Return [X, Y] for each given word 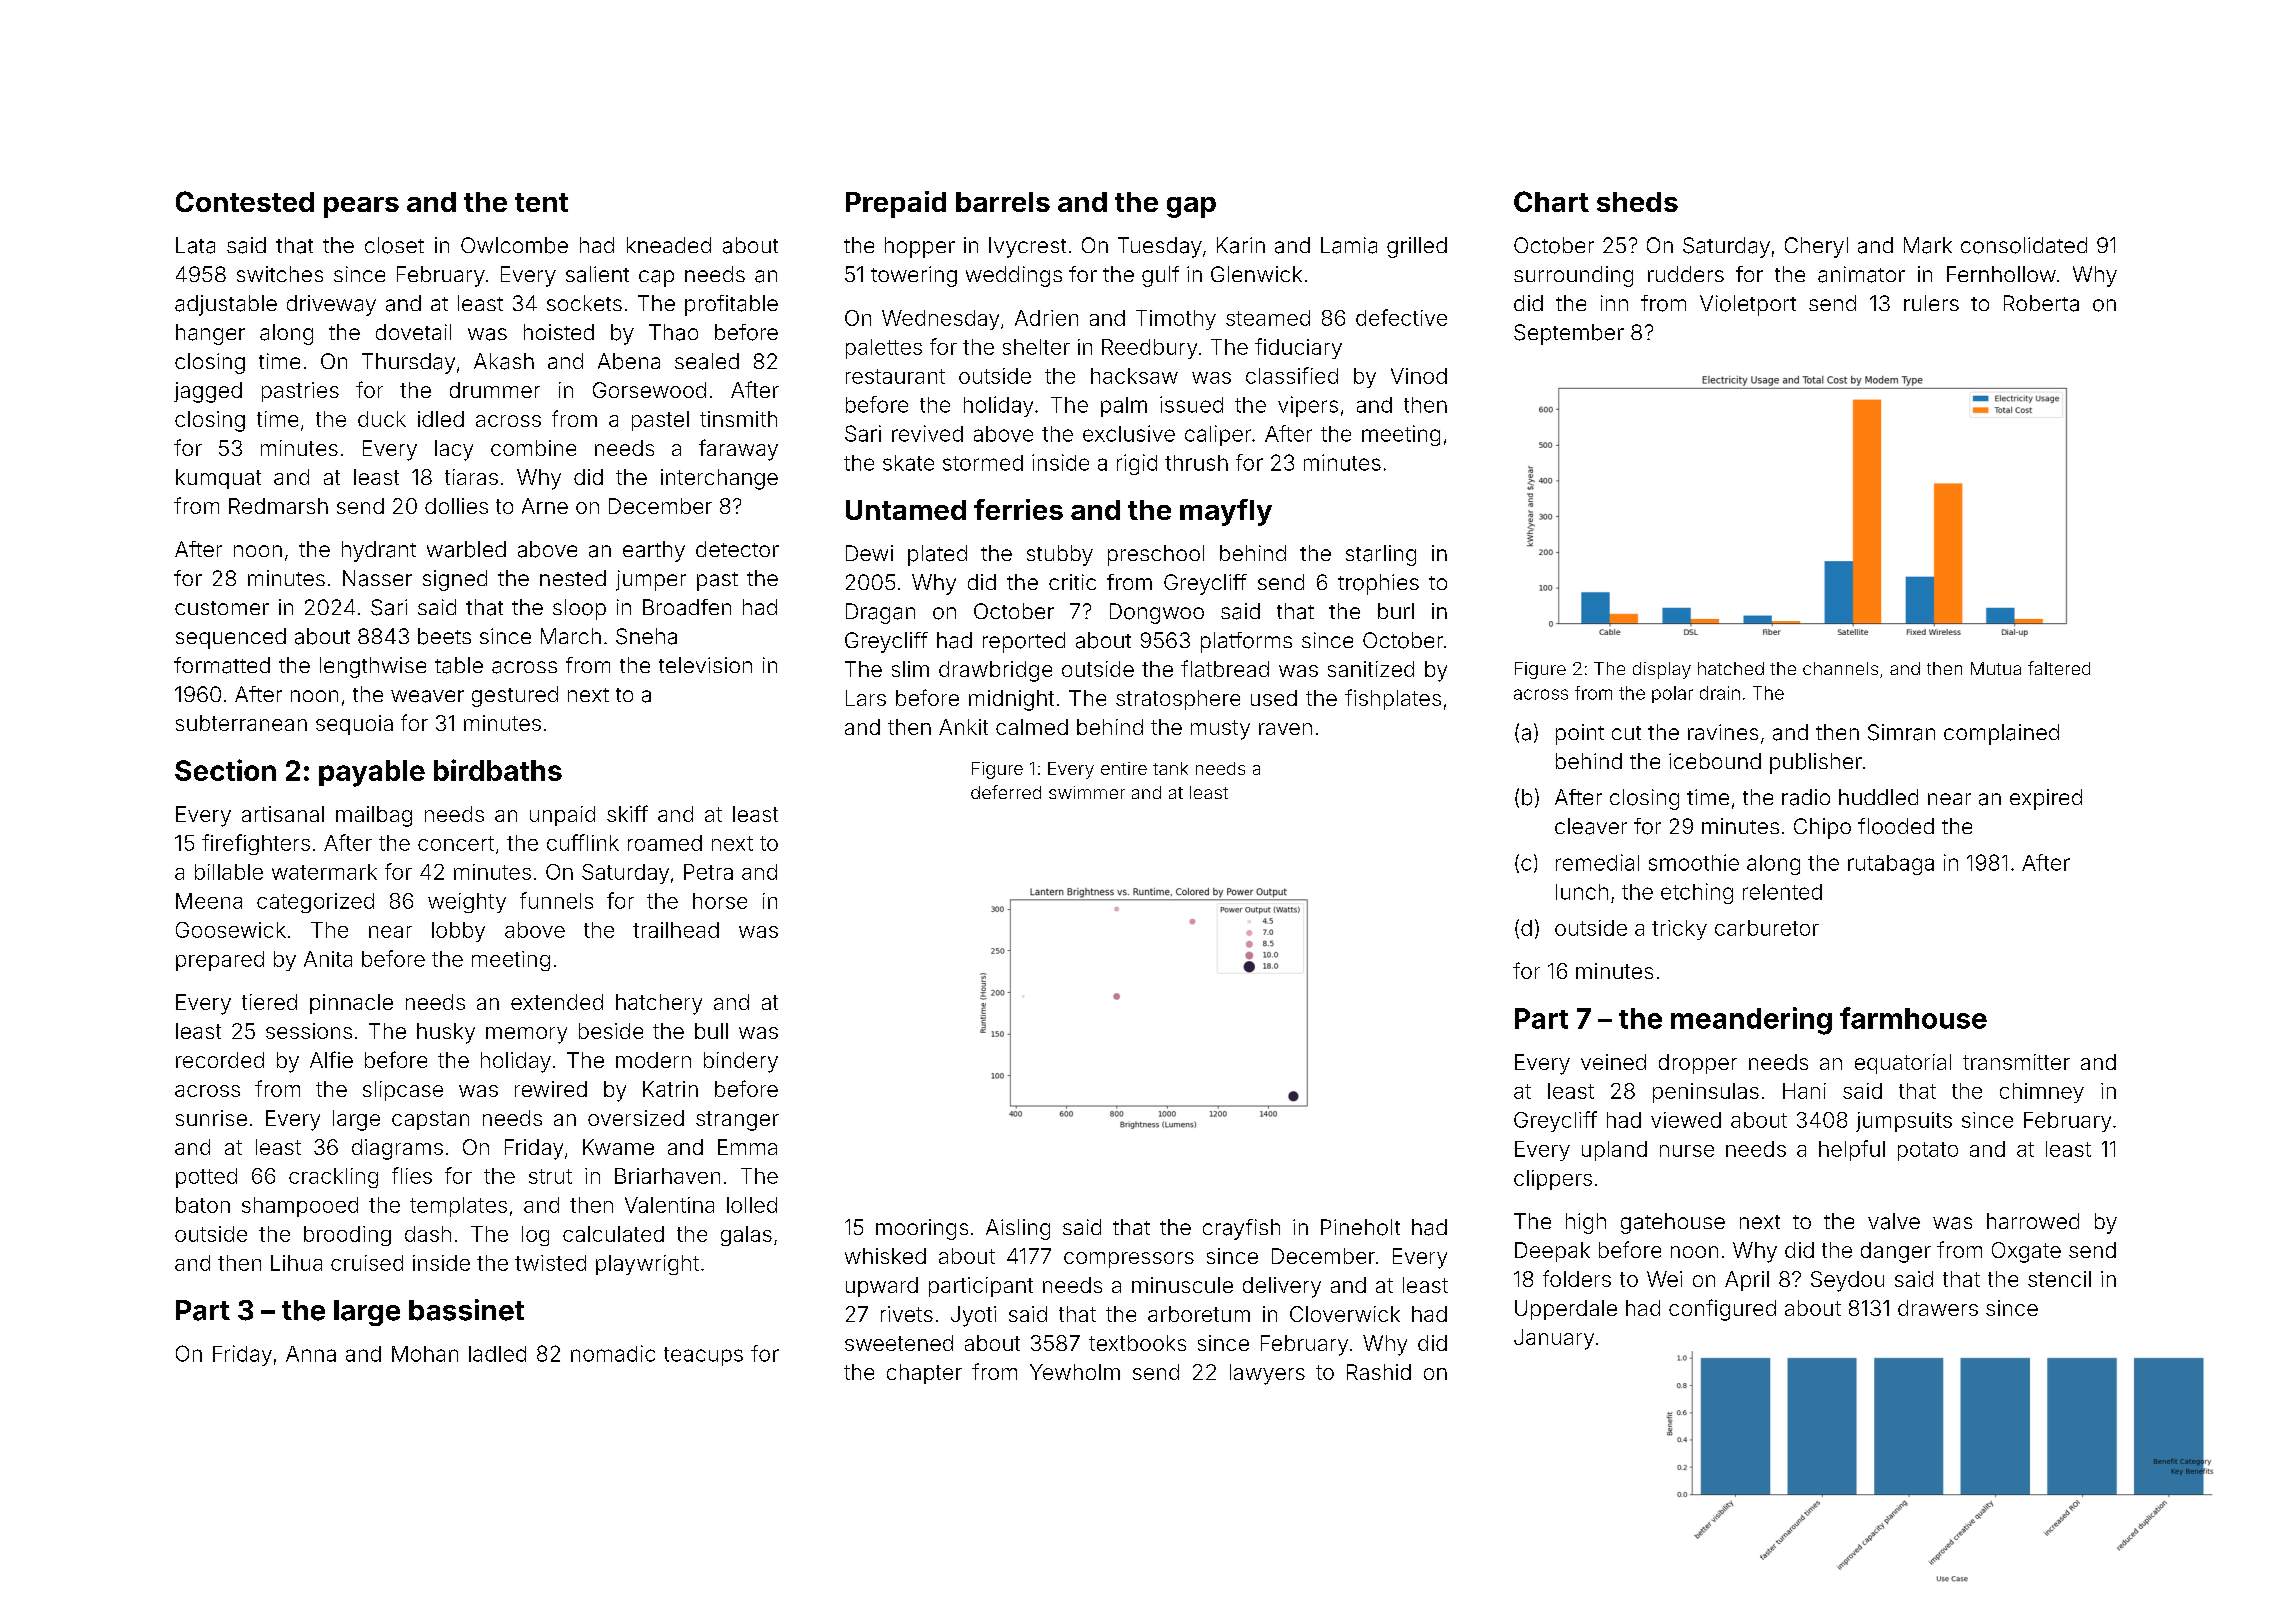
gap [1191, 207]
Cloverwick [1345, 1314]
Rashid [1379, 1372]
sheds [1637, 202]
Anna [311, 1354]
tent [541, 202]
